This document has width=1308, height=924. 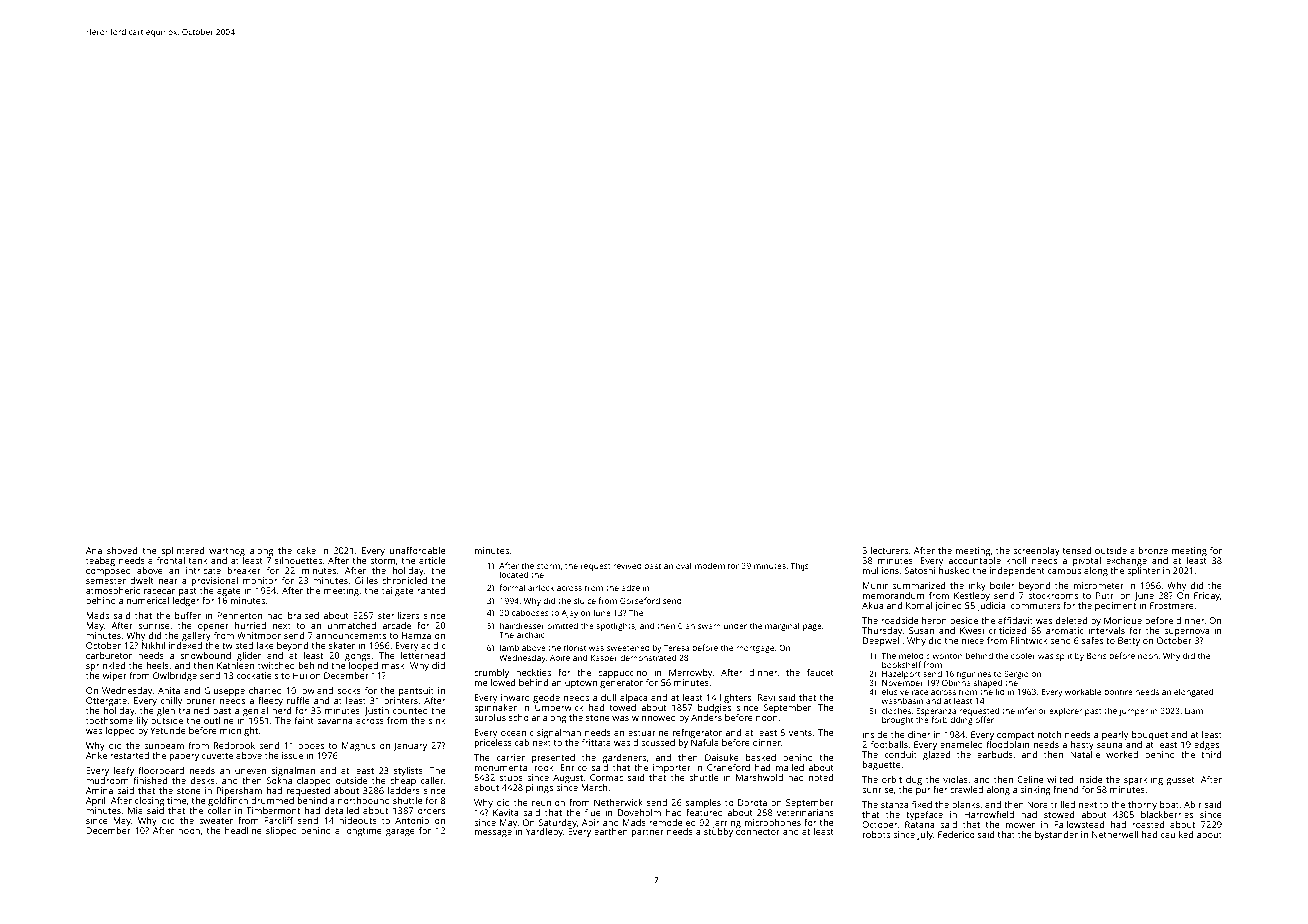 What do you see at coordinates (533, 672) in the document?
I see `neckties` at bounding box center [533, 672].
